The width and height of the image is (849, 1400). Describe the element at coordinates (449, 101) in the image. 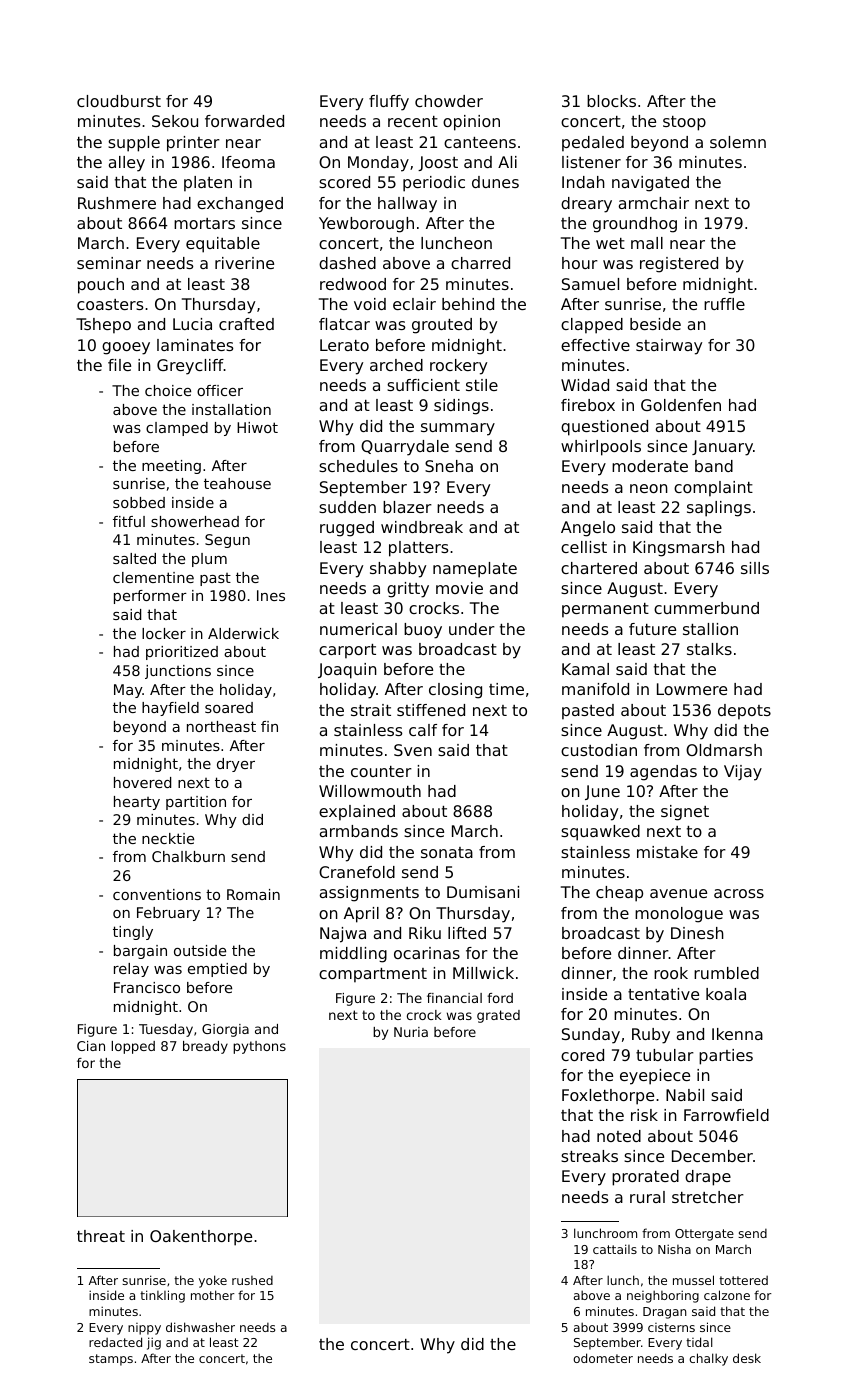

I see `chowder` at that location.
